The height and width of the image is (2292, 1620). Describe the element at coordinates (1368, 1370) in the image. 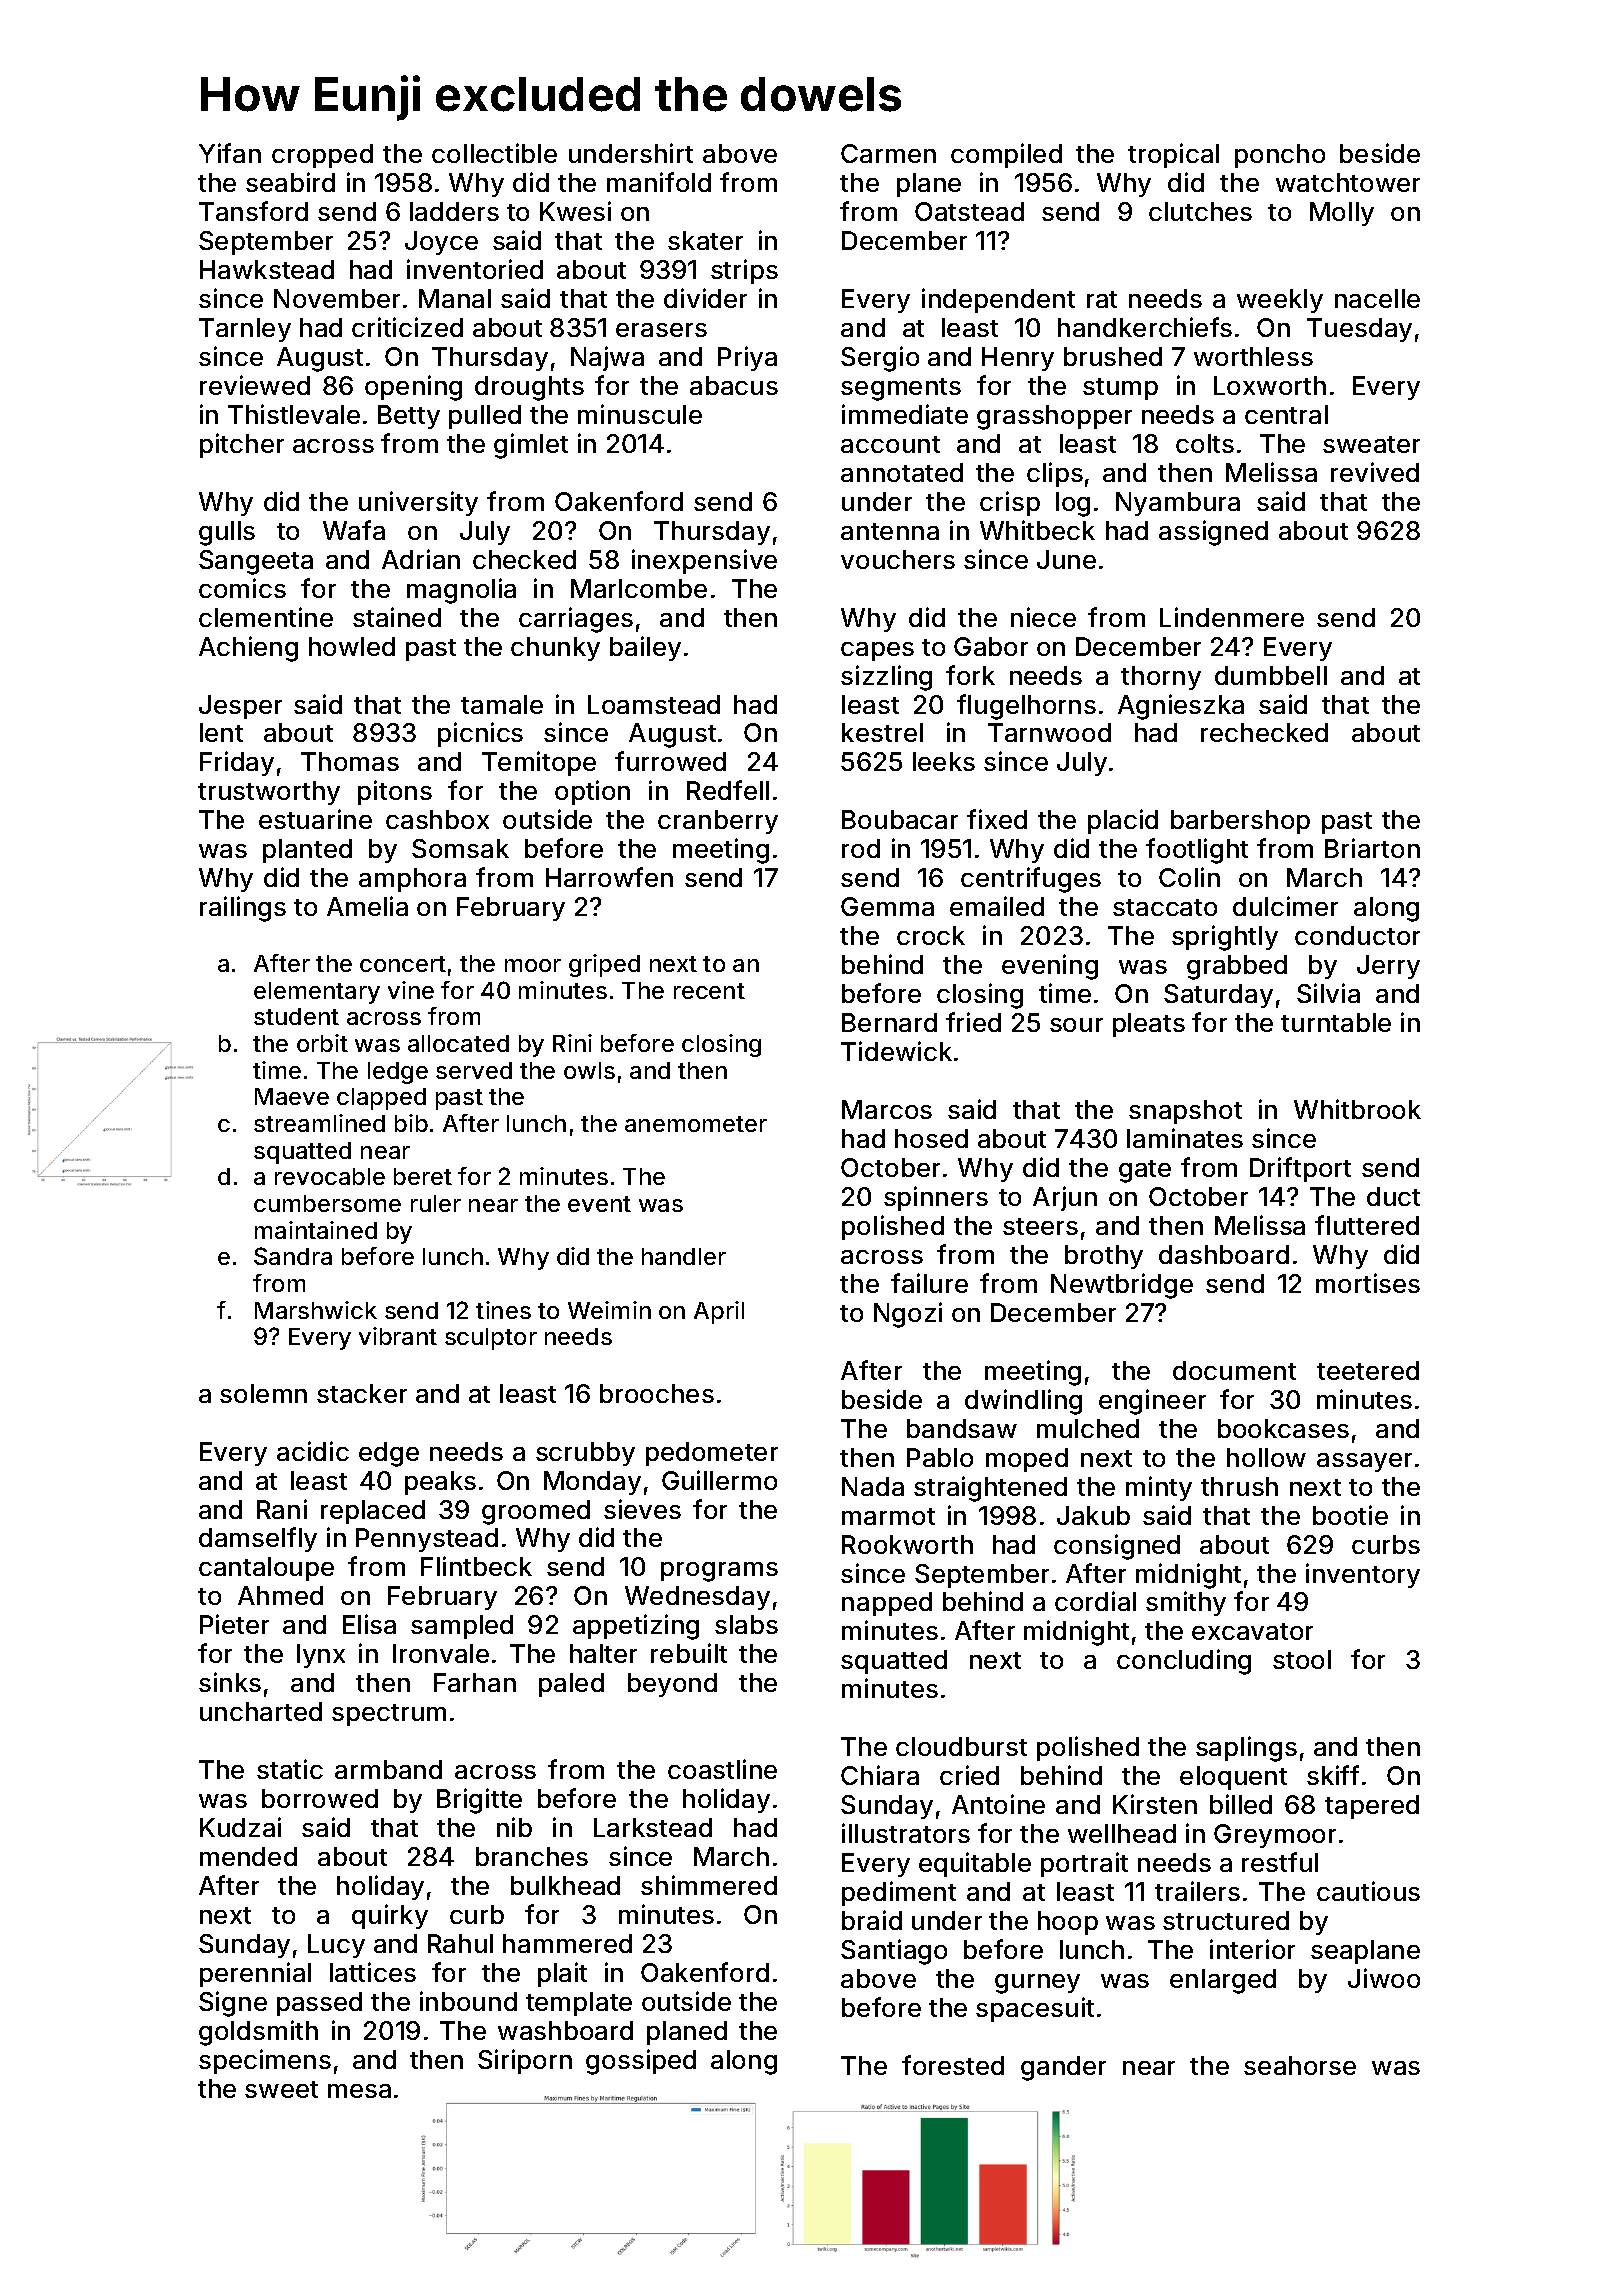

I see `teetered` at that location.
